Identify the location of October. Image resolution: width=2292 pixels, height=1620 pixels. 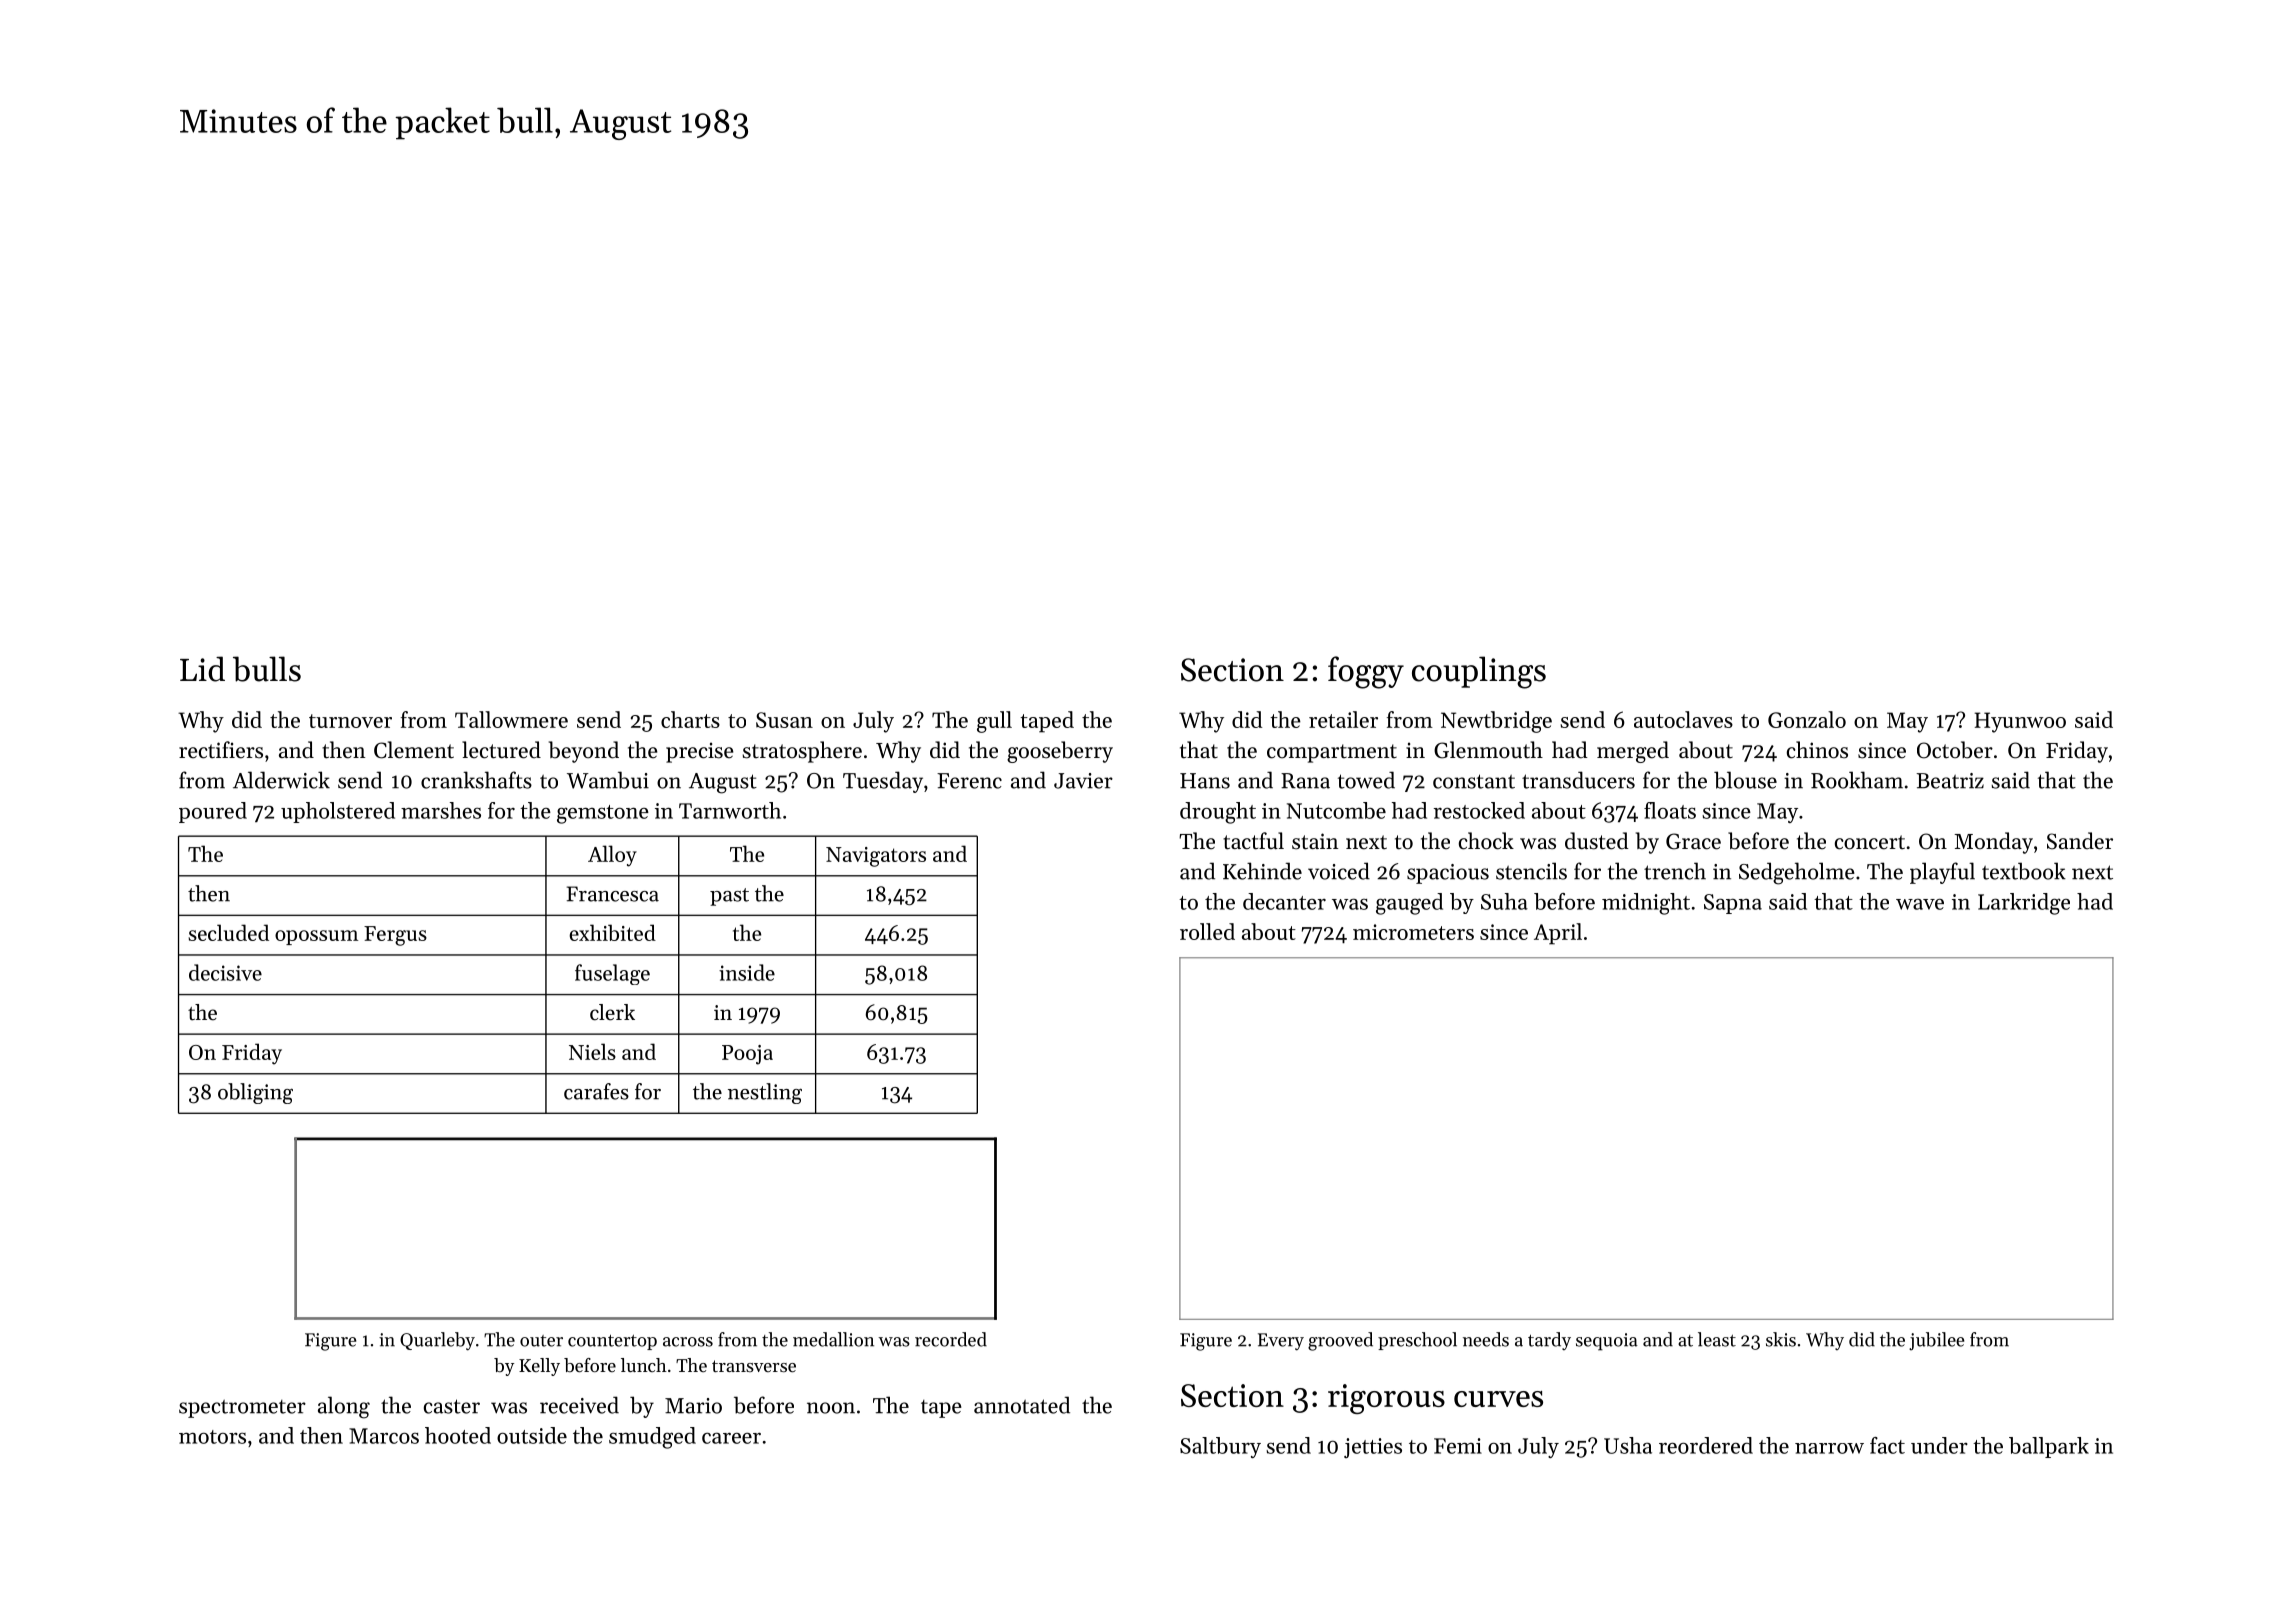
(1955, 750).
